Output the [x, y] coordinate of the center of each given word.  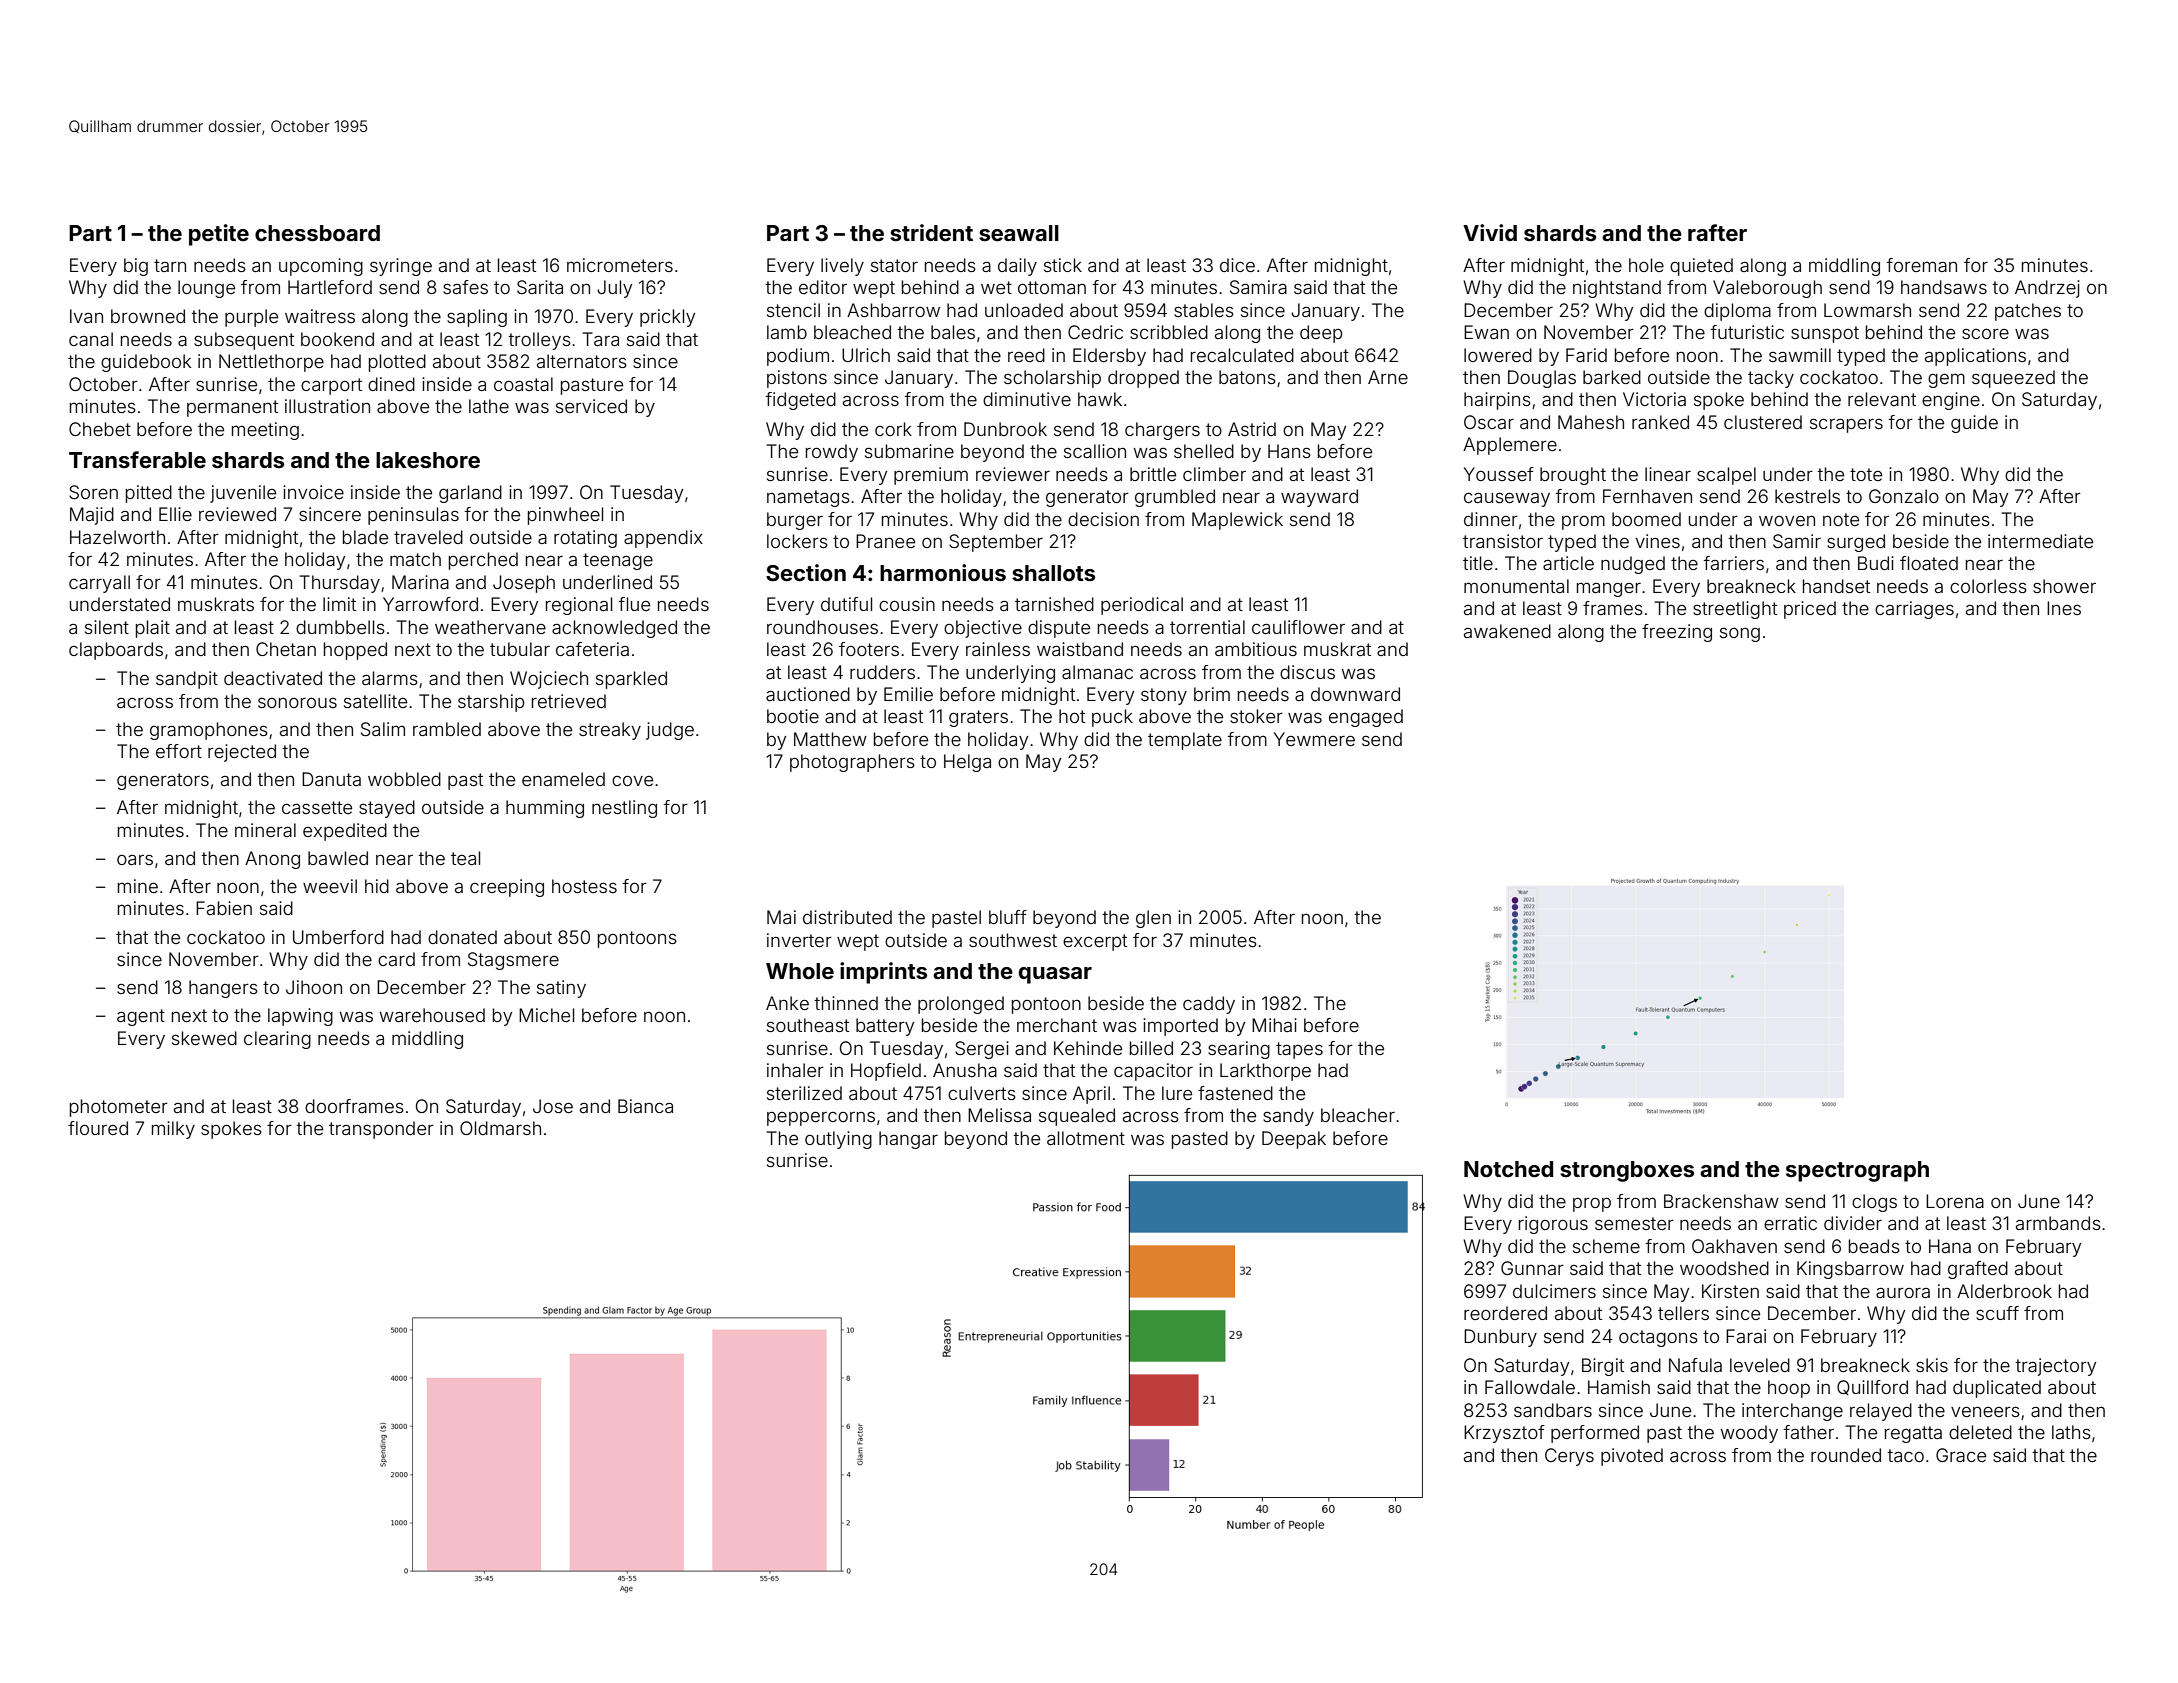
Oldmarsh [500, 1128]
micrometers [620, 265]
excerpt [1095, 942]
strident [931, 232]
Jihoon [314, 987]
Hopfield [886, 1072]
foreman [1921, 265]
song [1740, 634]
